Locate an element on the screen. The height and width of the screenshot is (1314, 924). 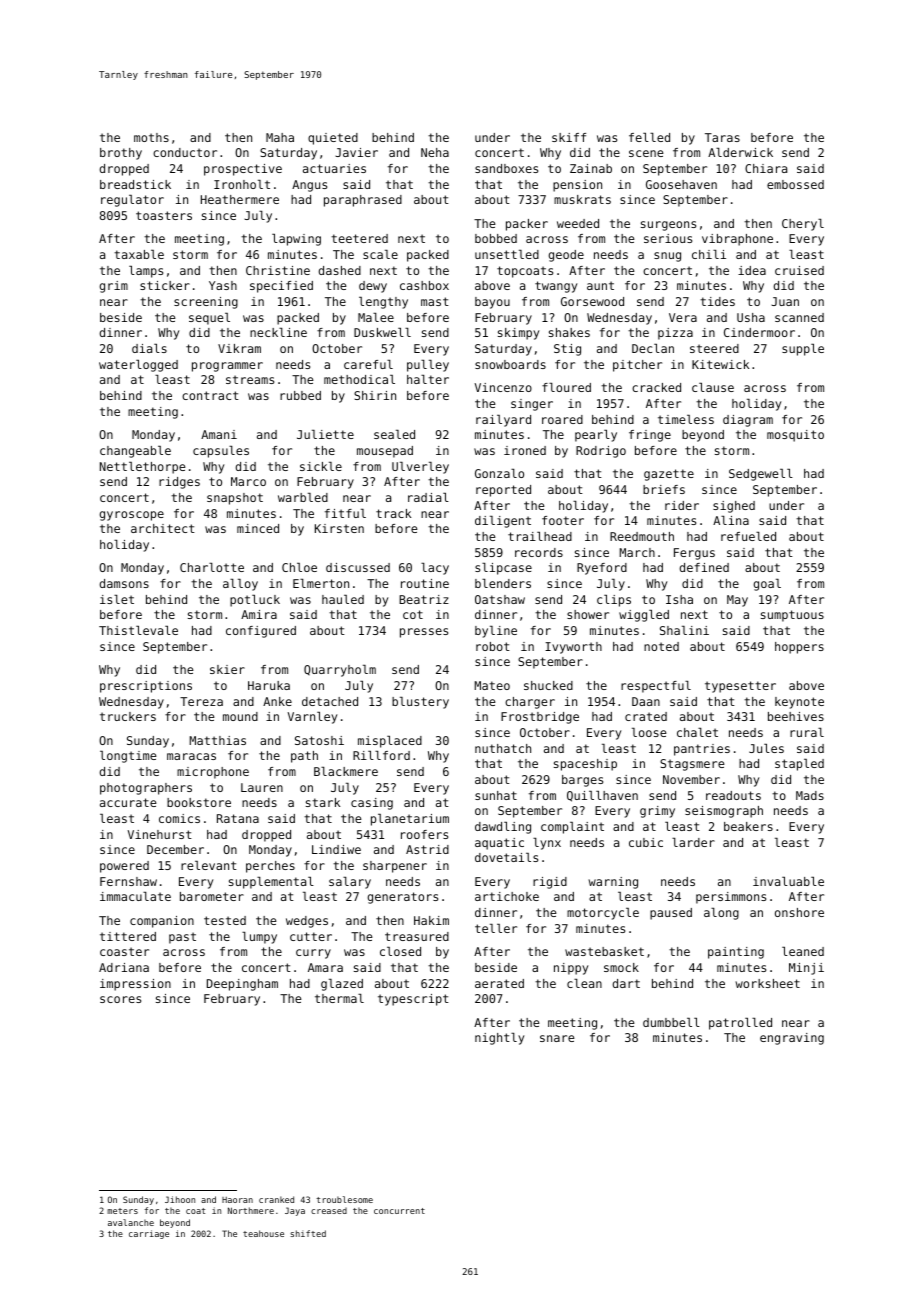
teahouse is located at coordinates (263, 1233).
